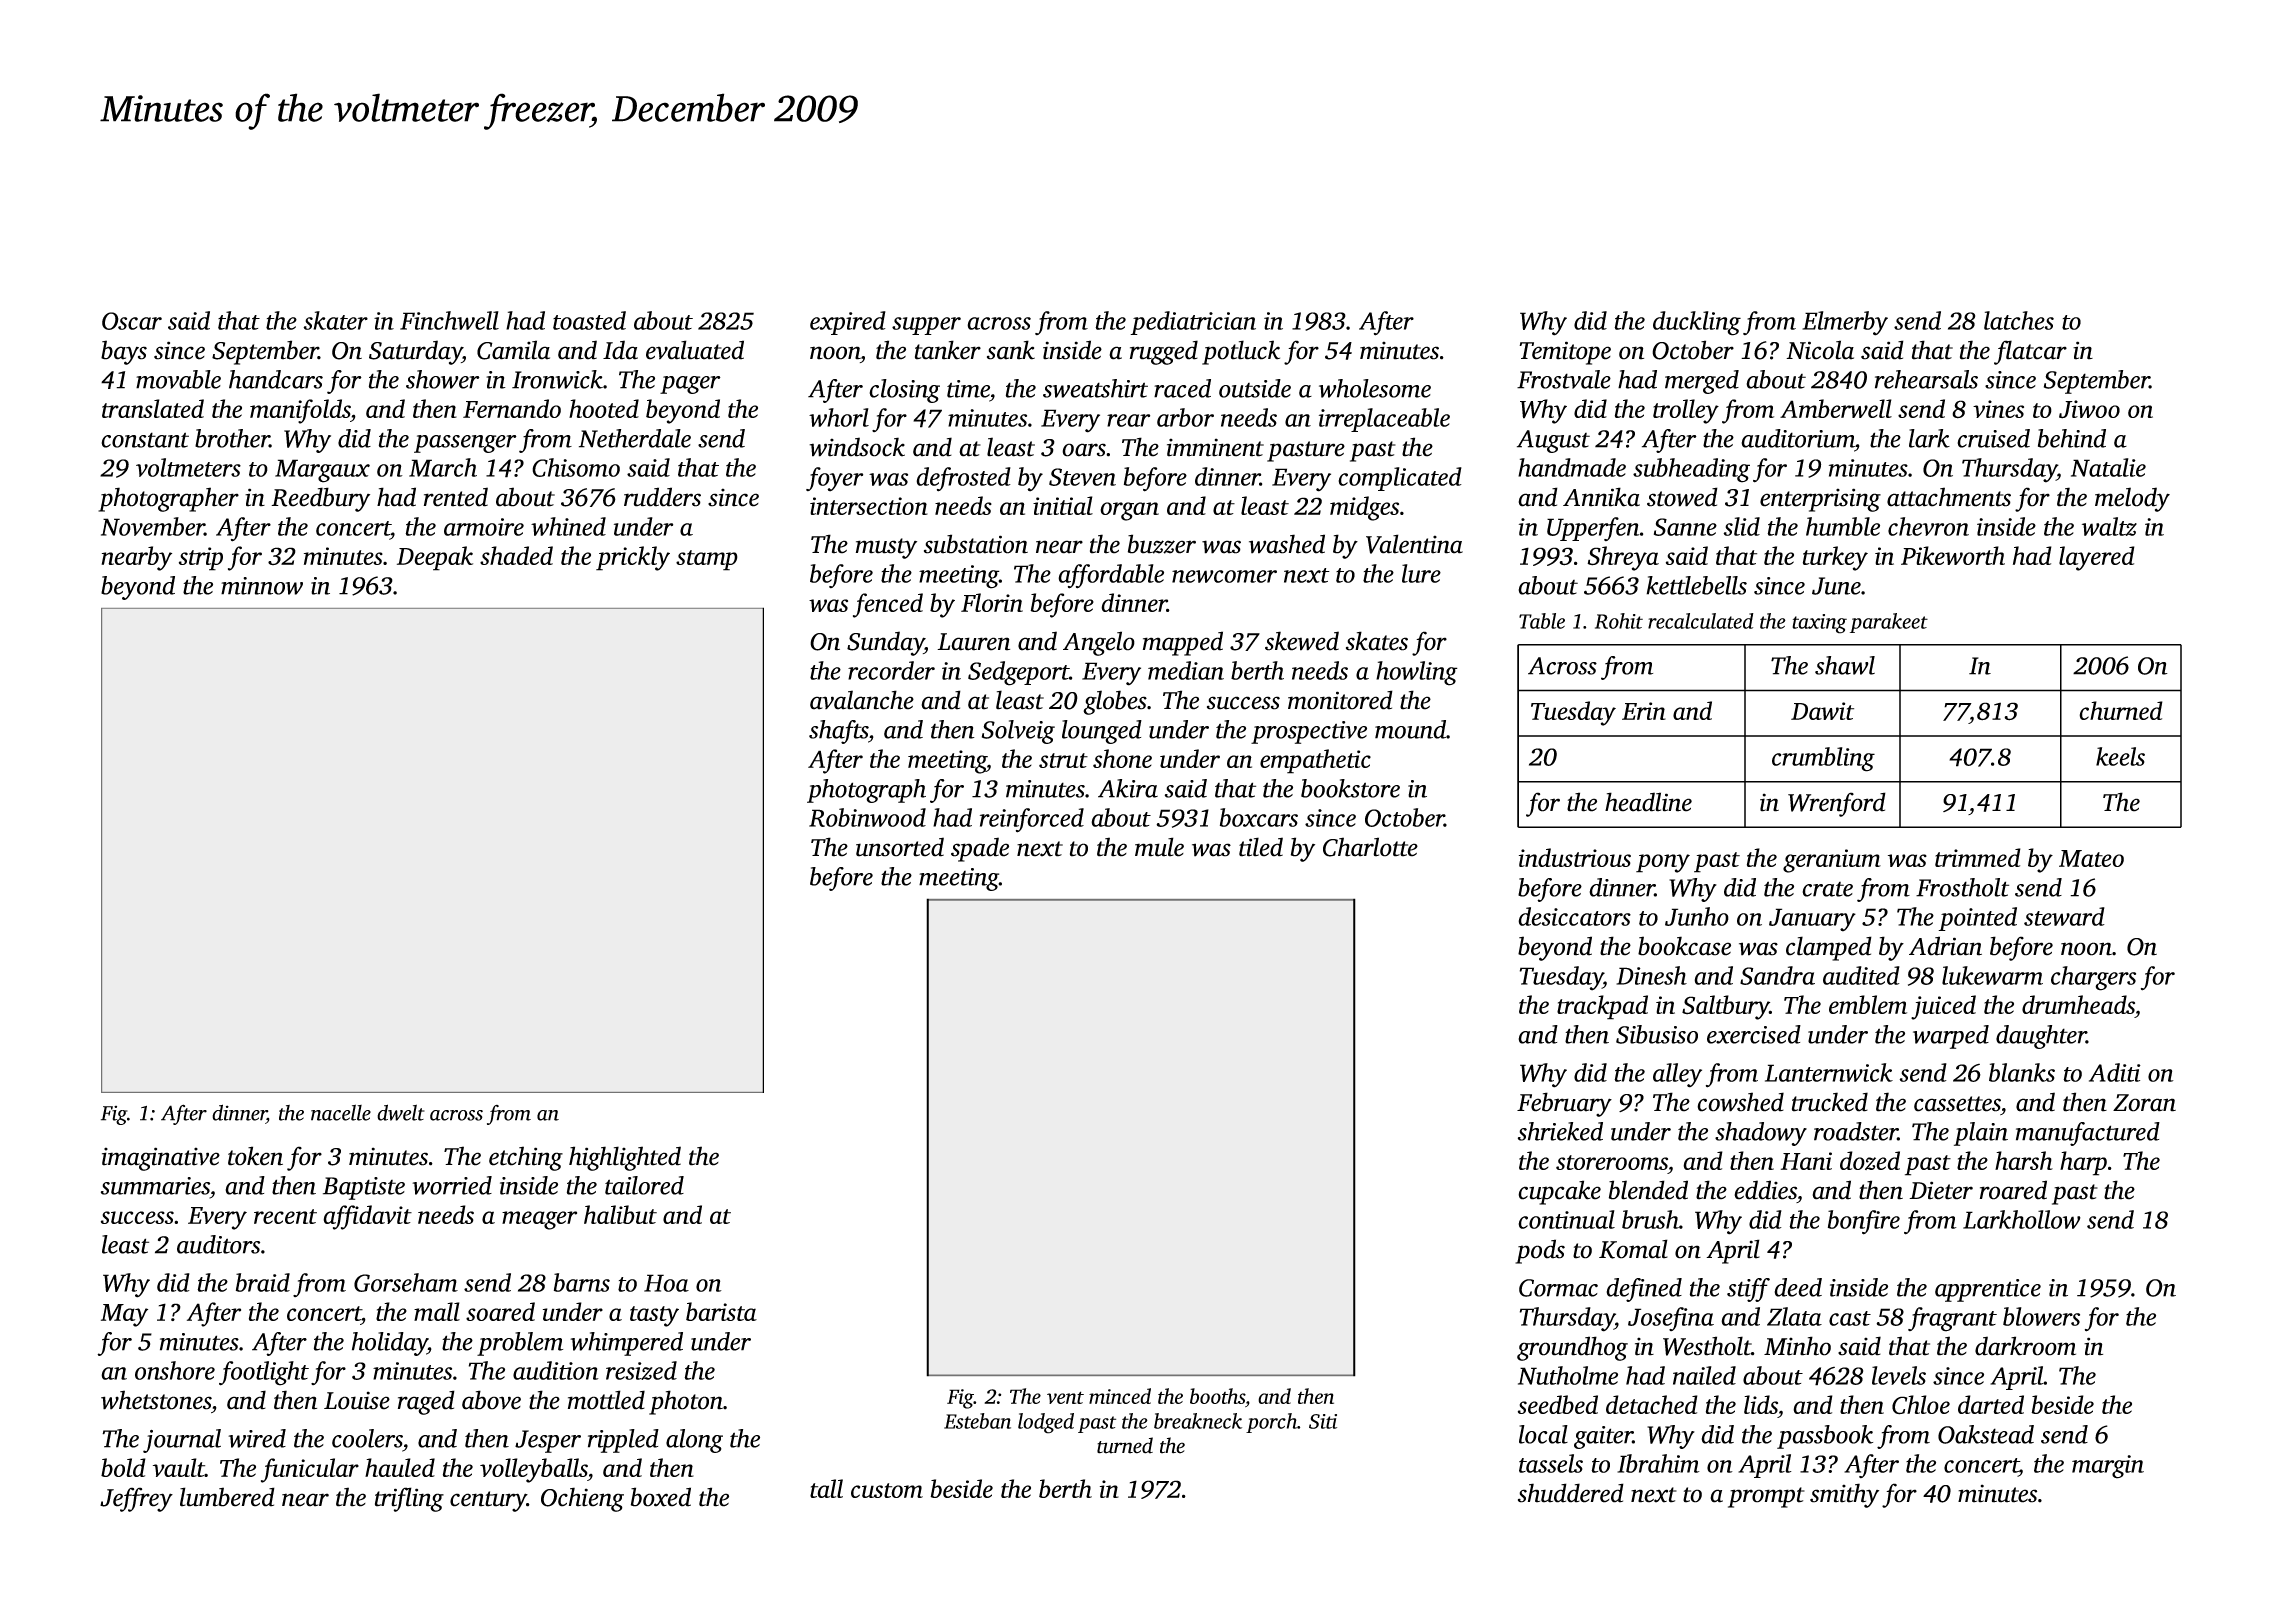  Describe the element at coordinates (156, 1400) in the screenshot. I see `whetstones` at that location.
